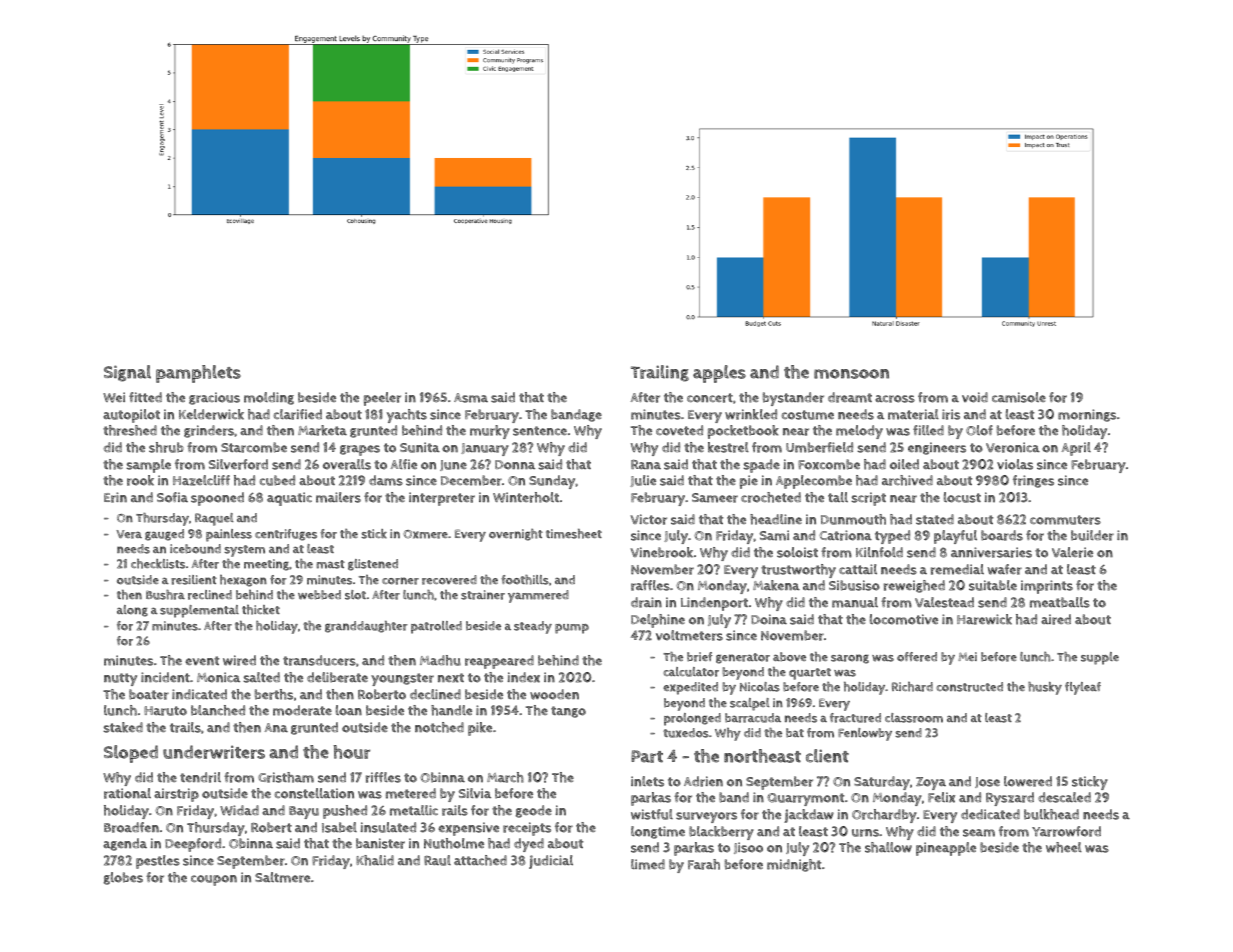  I want to click on incident, so click(165, 677).
